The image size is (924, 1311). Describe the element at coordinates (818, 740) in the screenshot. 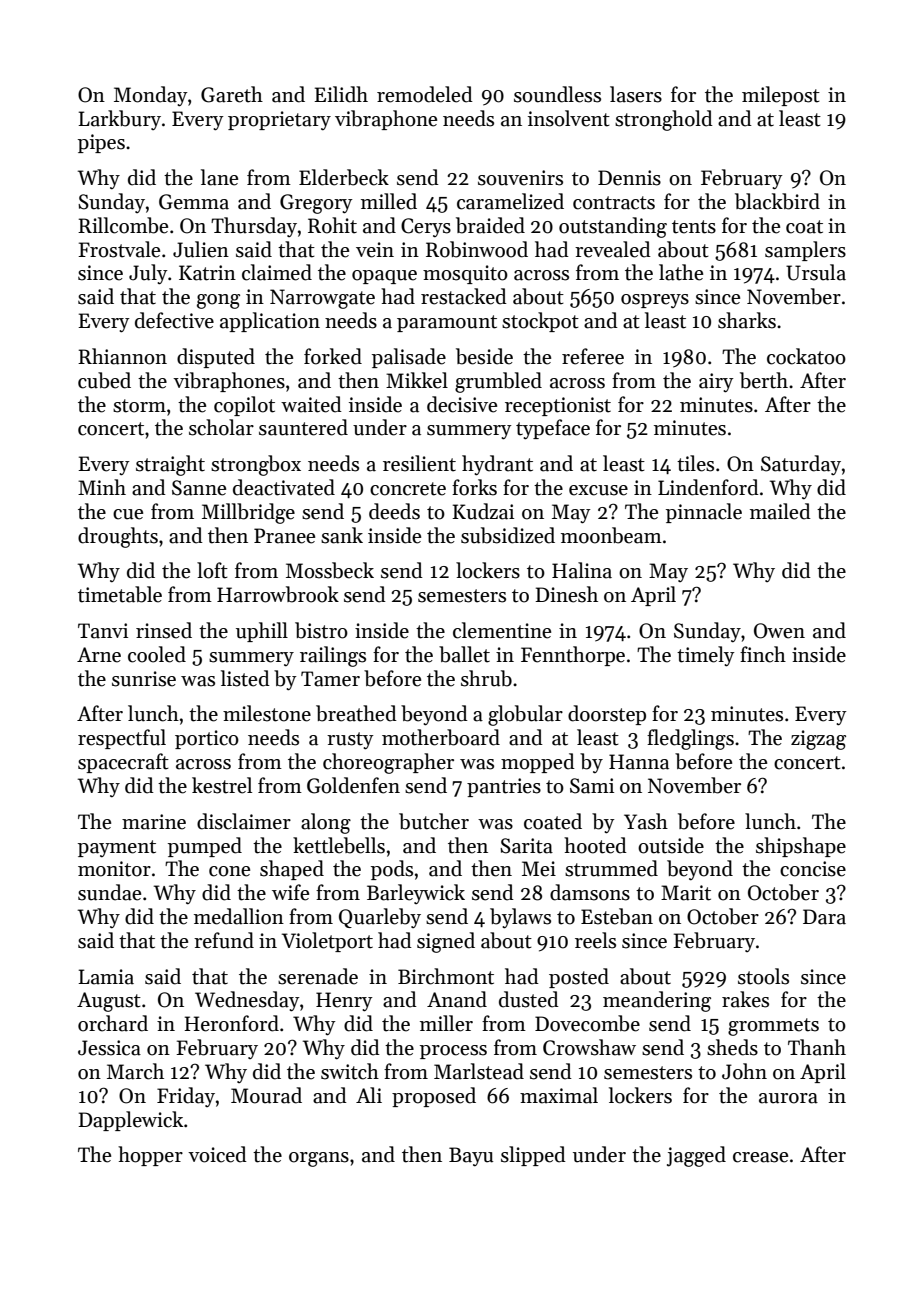

I see `zigzag` at that location.
